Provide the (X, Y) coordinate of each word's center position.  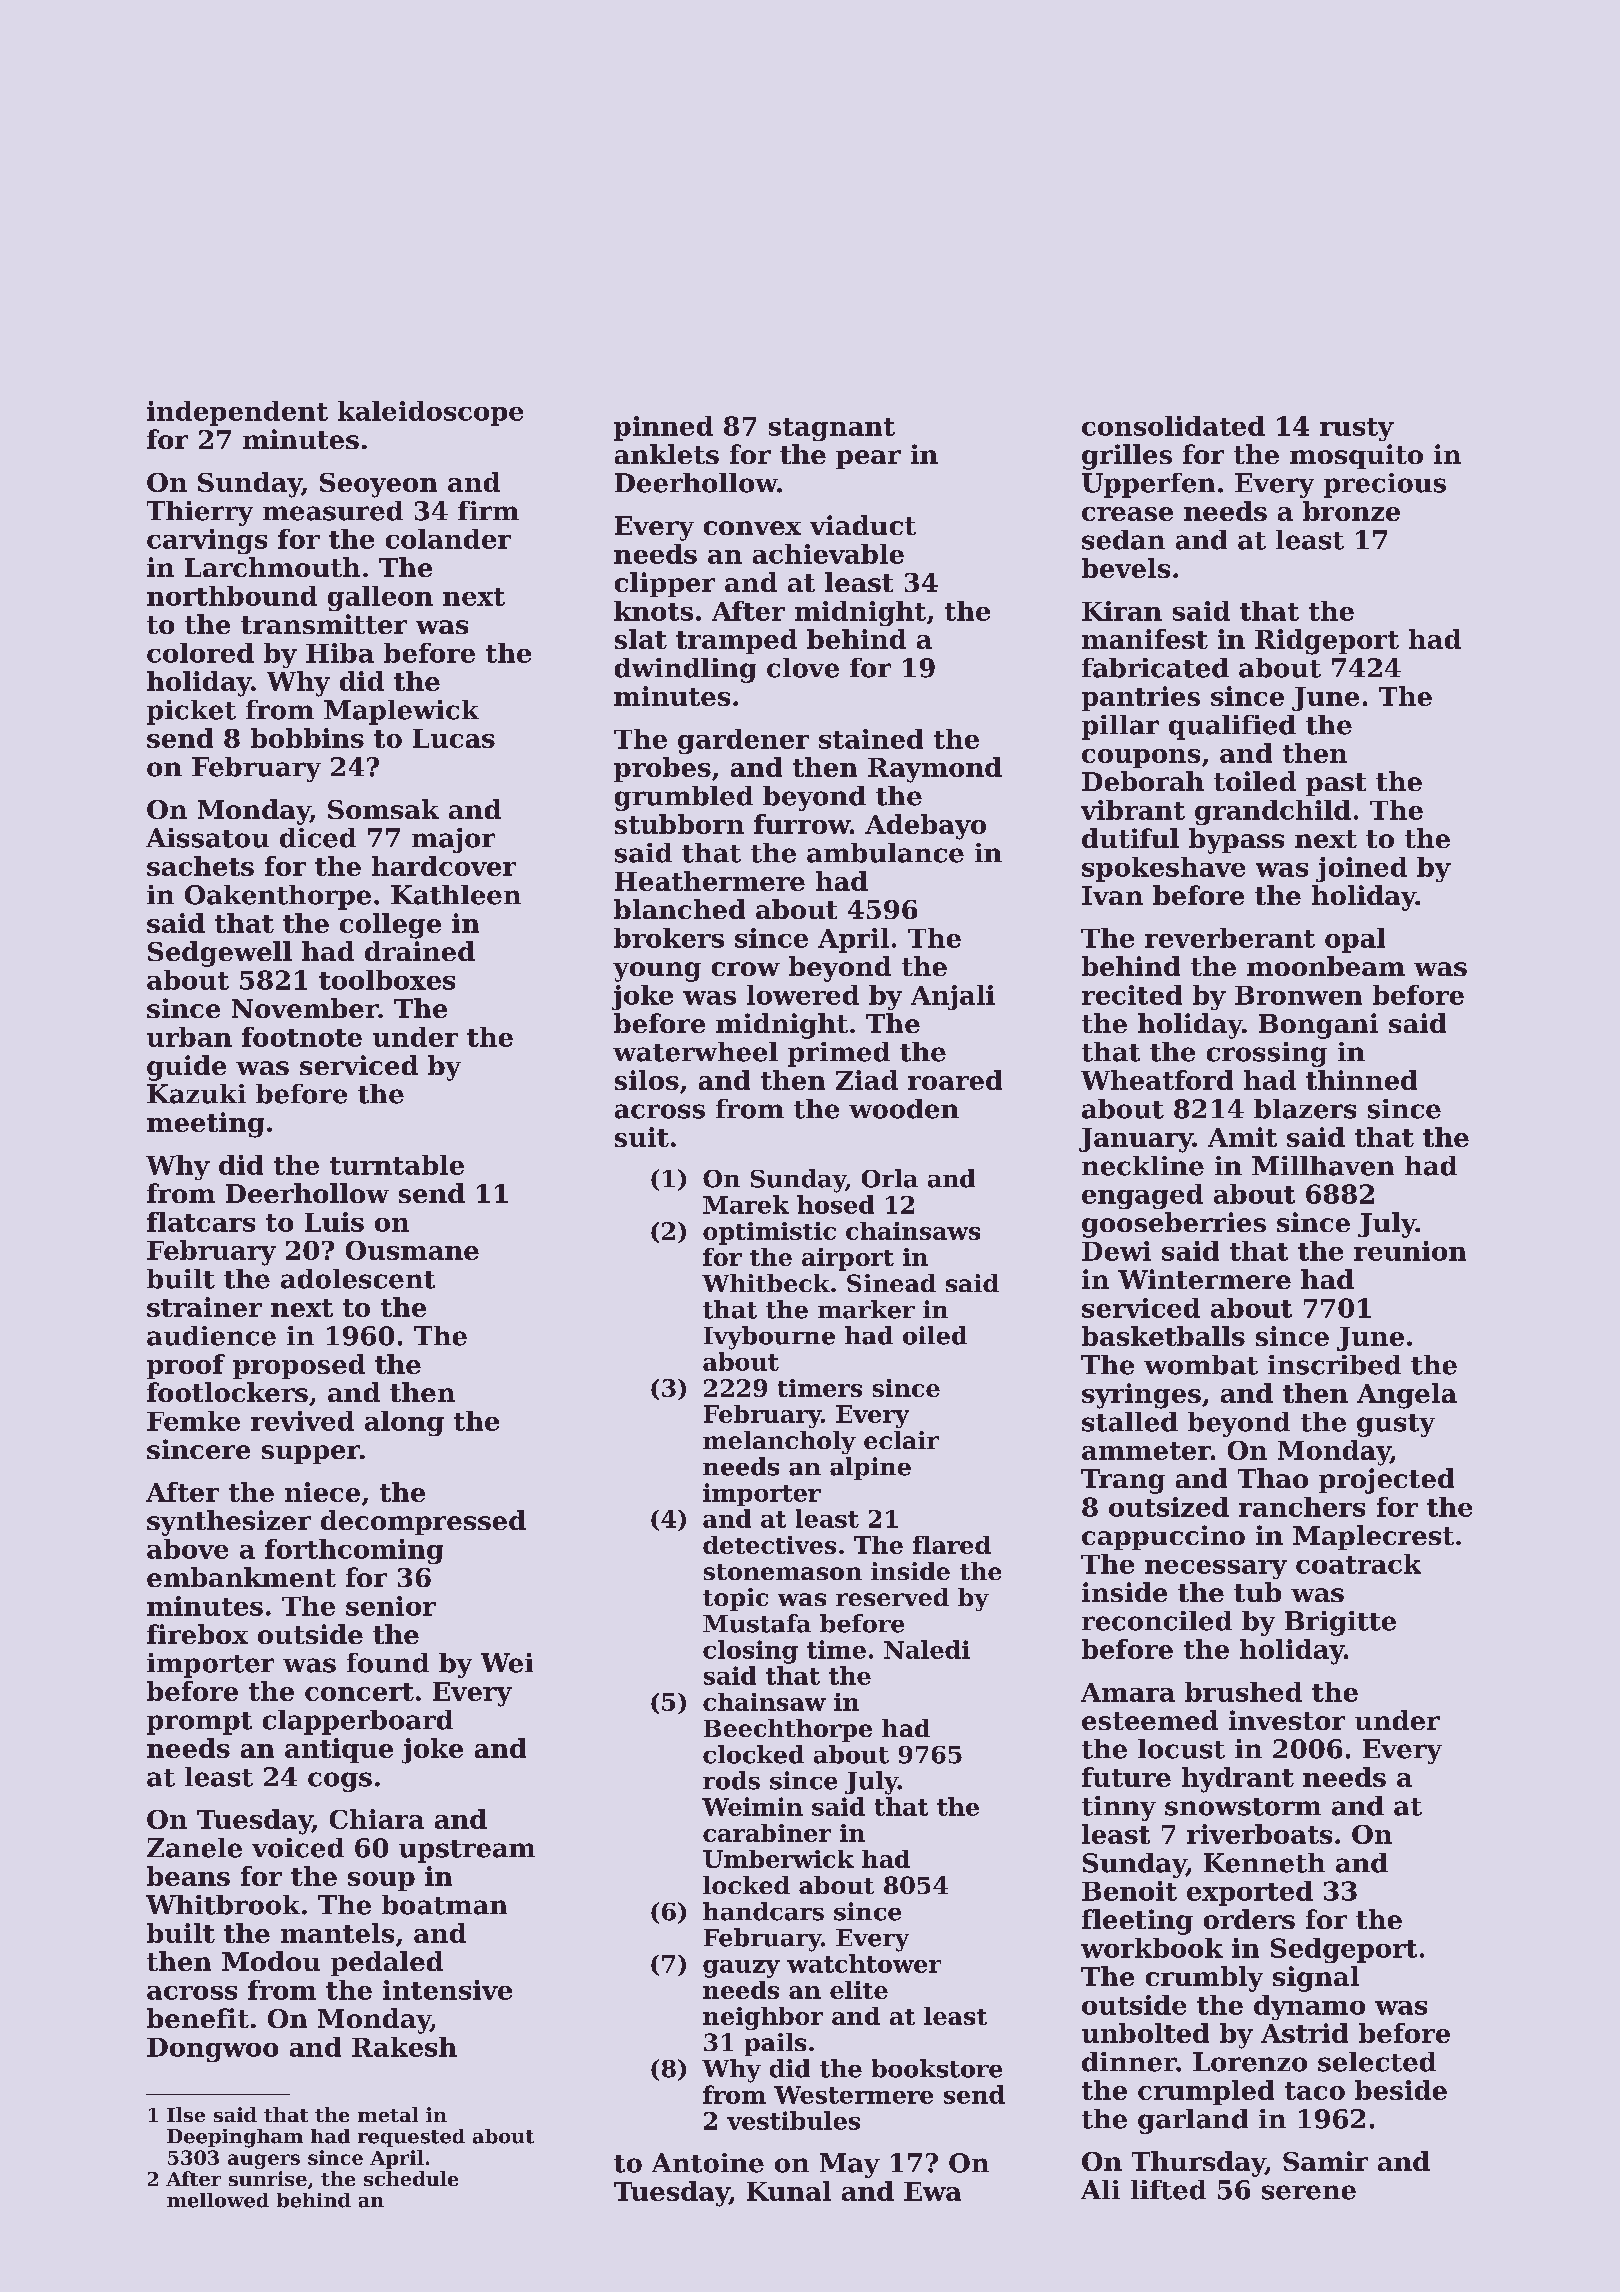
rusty (1357, 429)
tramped (736, 641)
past (1336, 784)
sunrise (268, 2178)
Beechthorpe (788, 1730)
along (404, 1423)
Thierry (200, 513)
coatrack (1358, 1564)
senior (391, 1606)
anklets (667, 454)
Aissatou (207, 838)
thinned (1361, 1080)
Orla (890, 1178)
